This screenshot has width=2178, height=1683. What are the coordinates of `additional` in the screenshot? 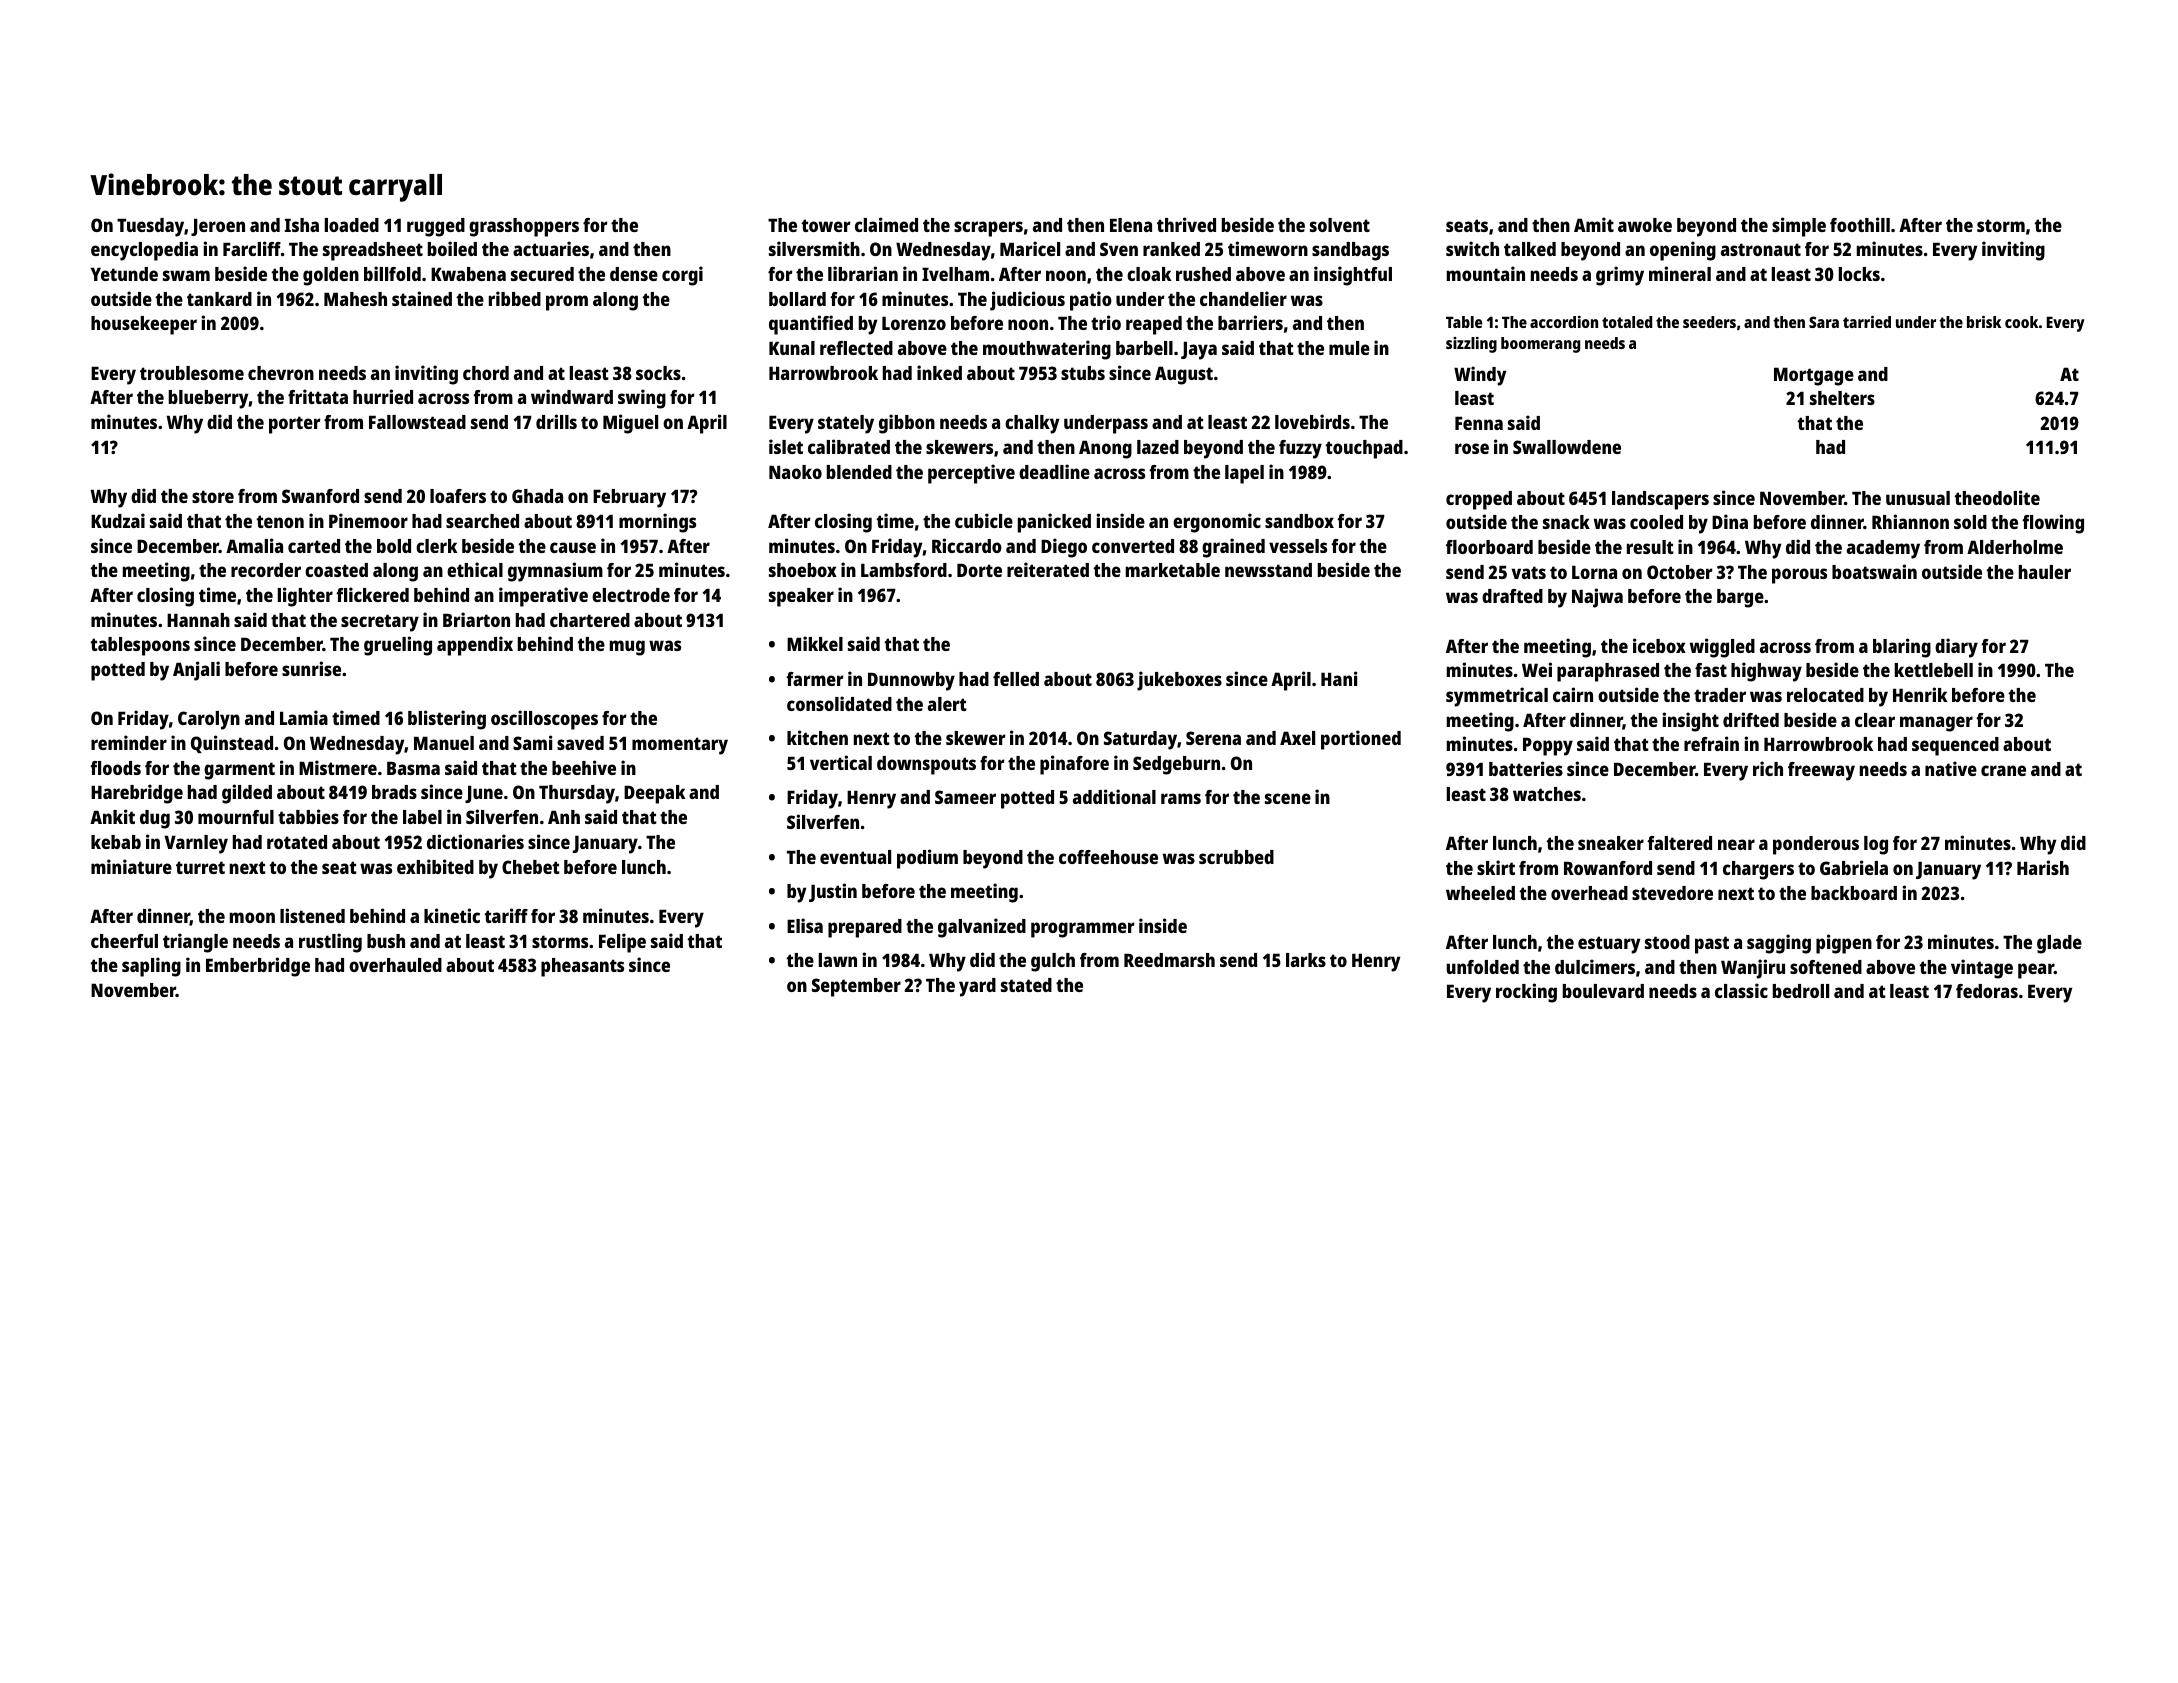 It's located at (1114, 796).
